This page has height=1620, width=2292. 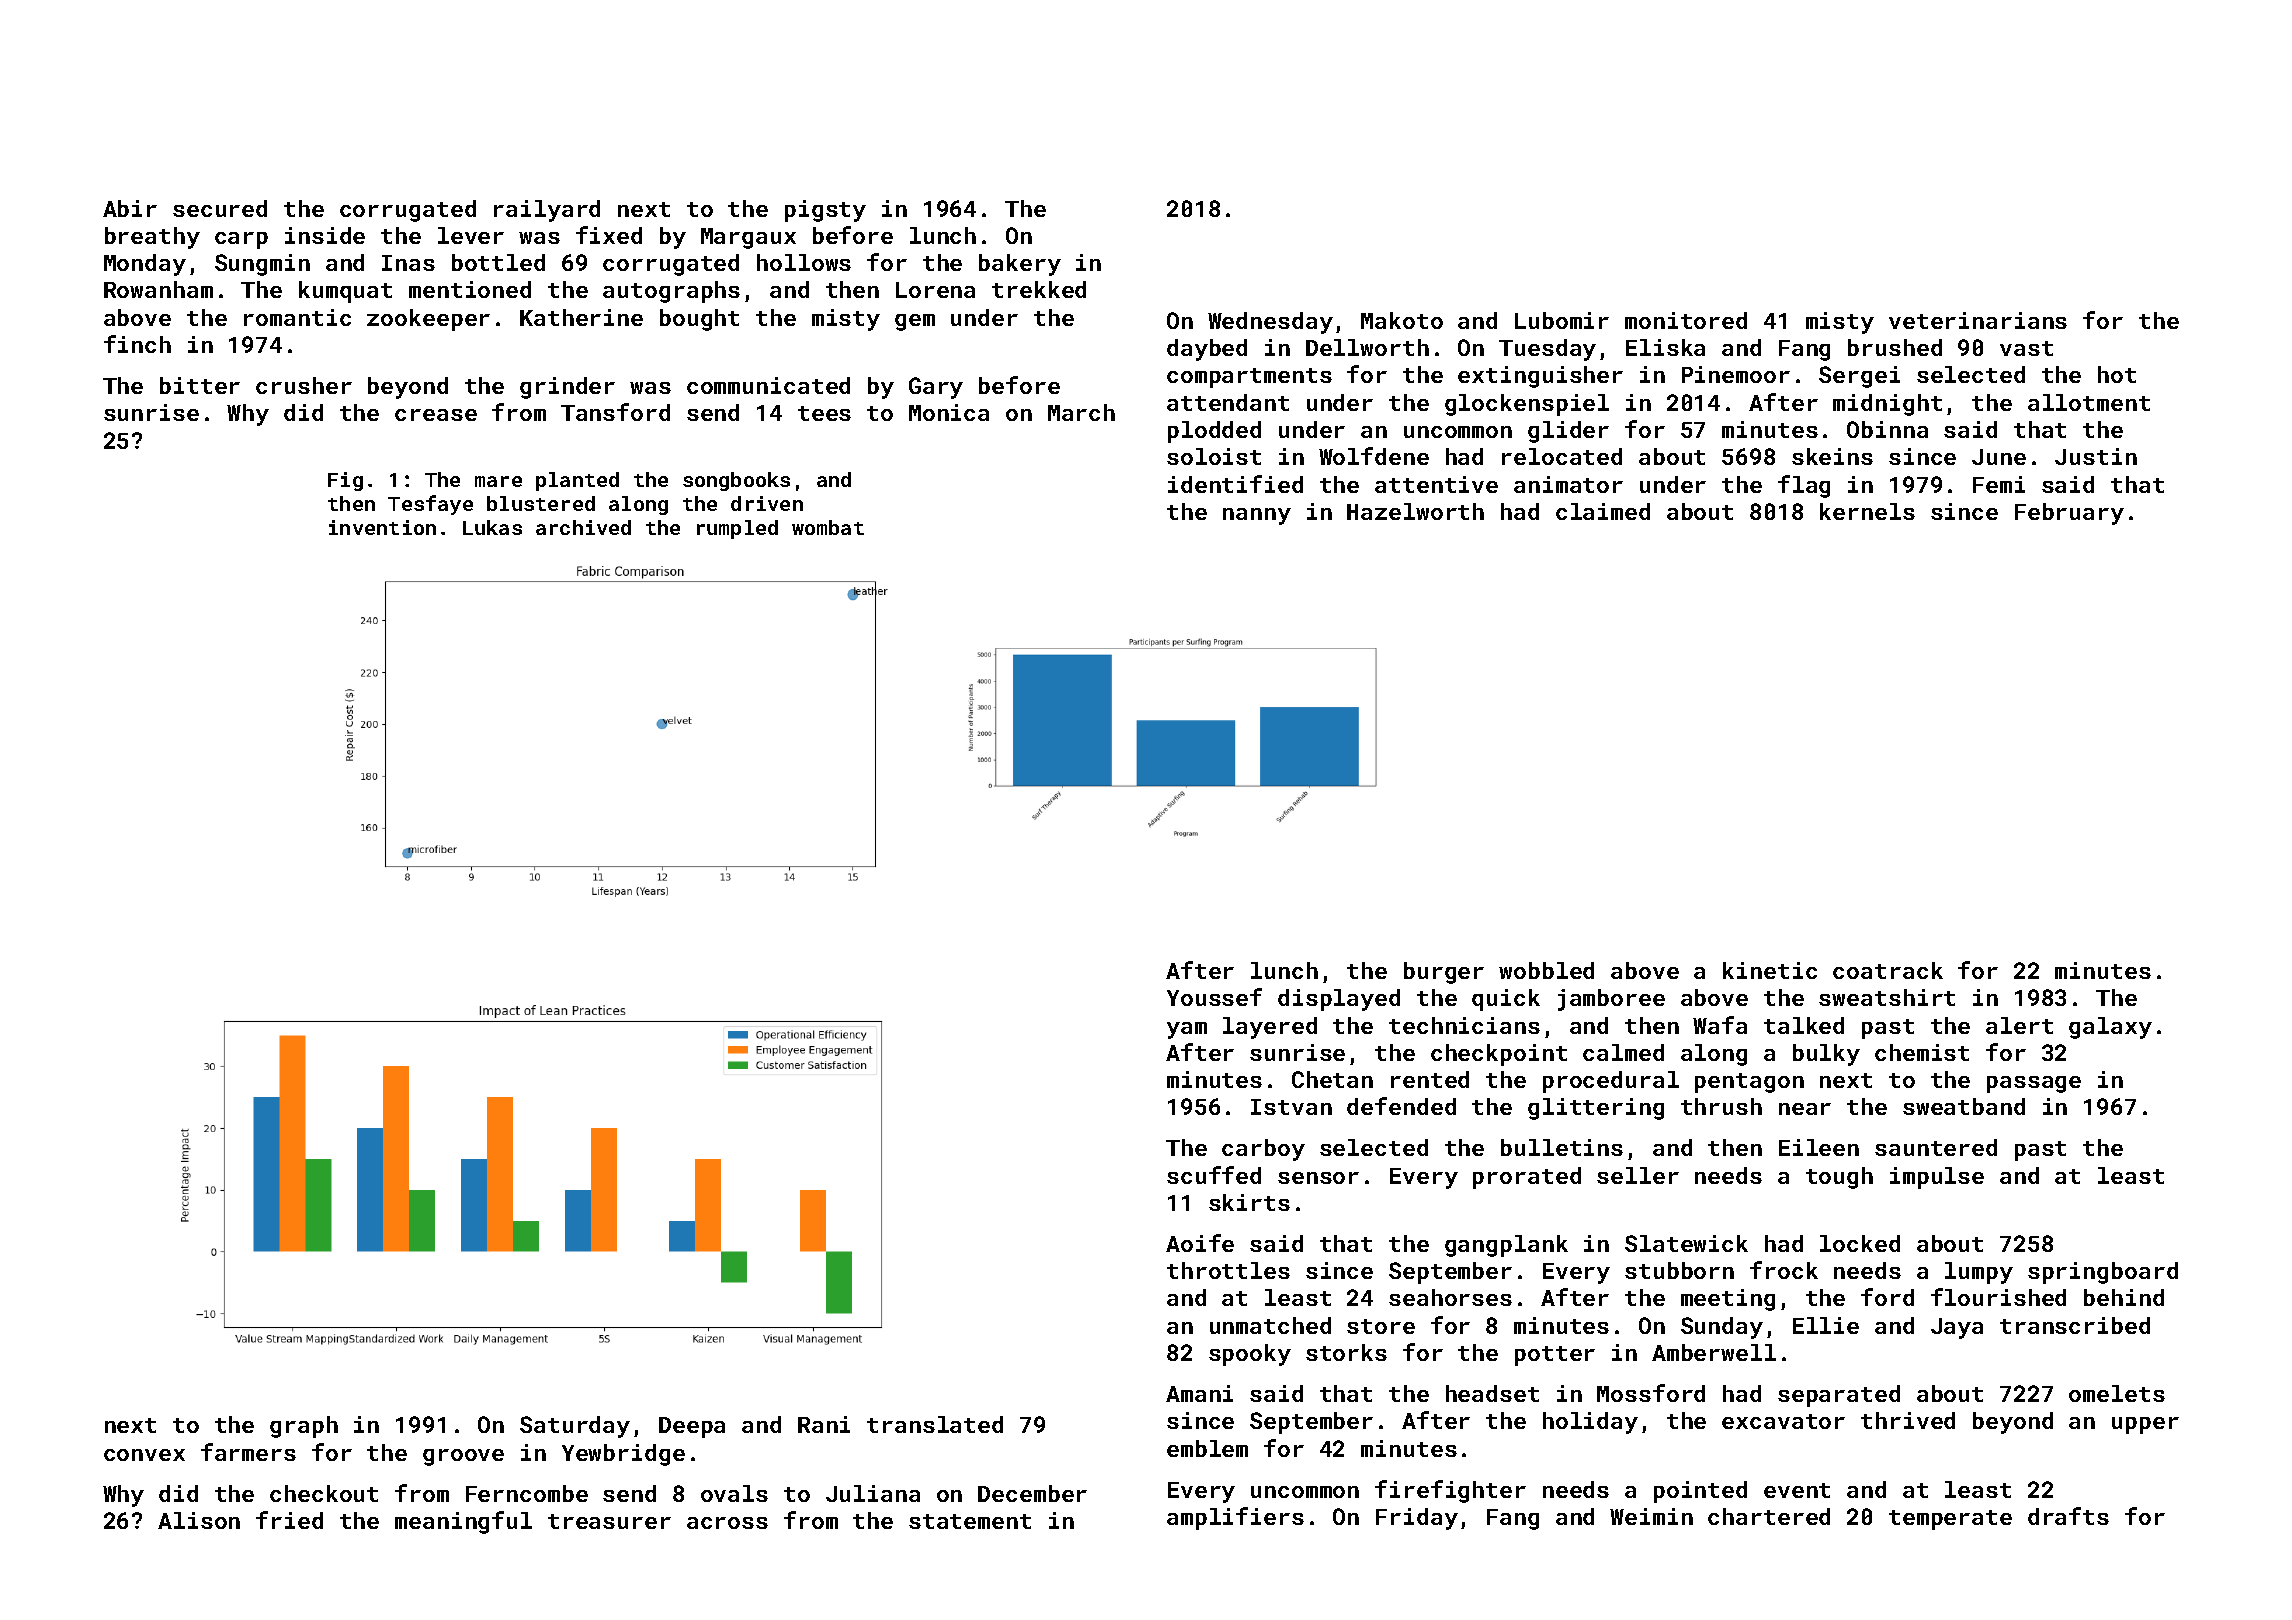 I want to click on kernels, so click(x=1867, y=511).
